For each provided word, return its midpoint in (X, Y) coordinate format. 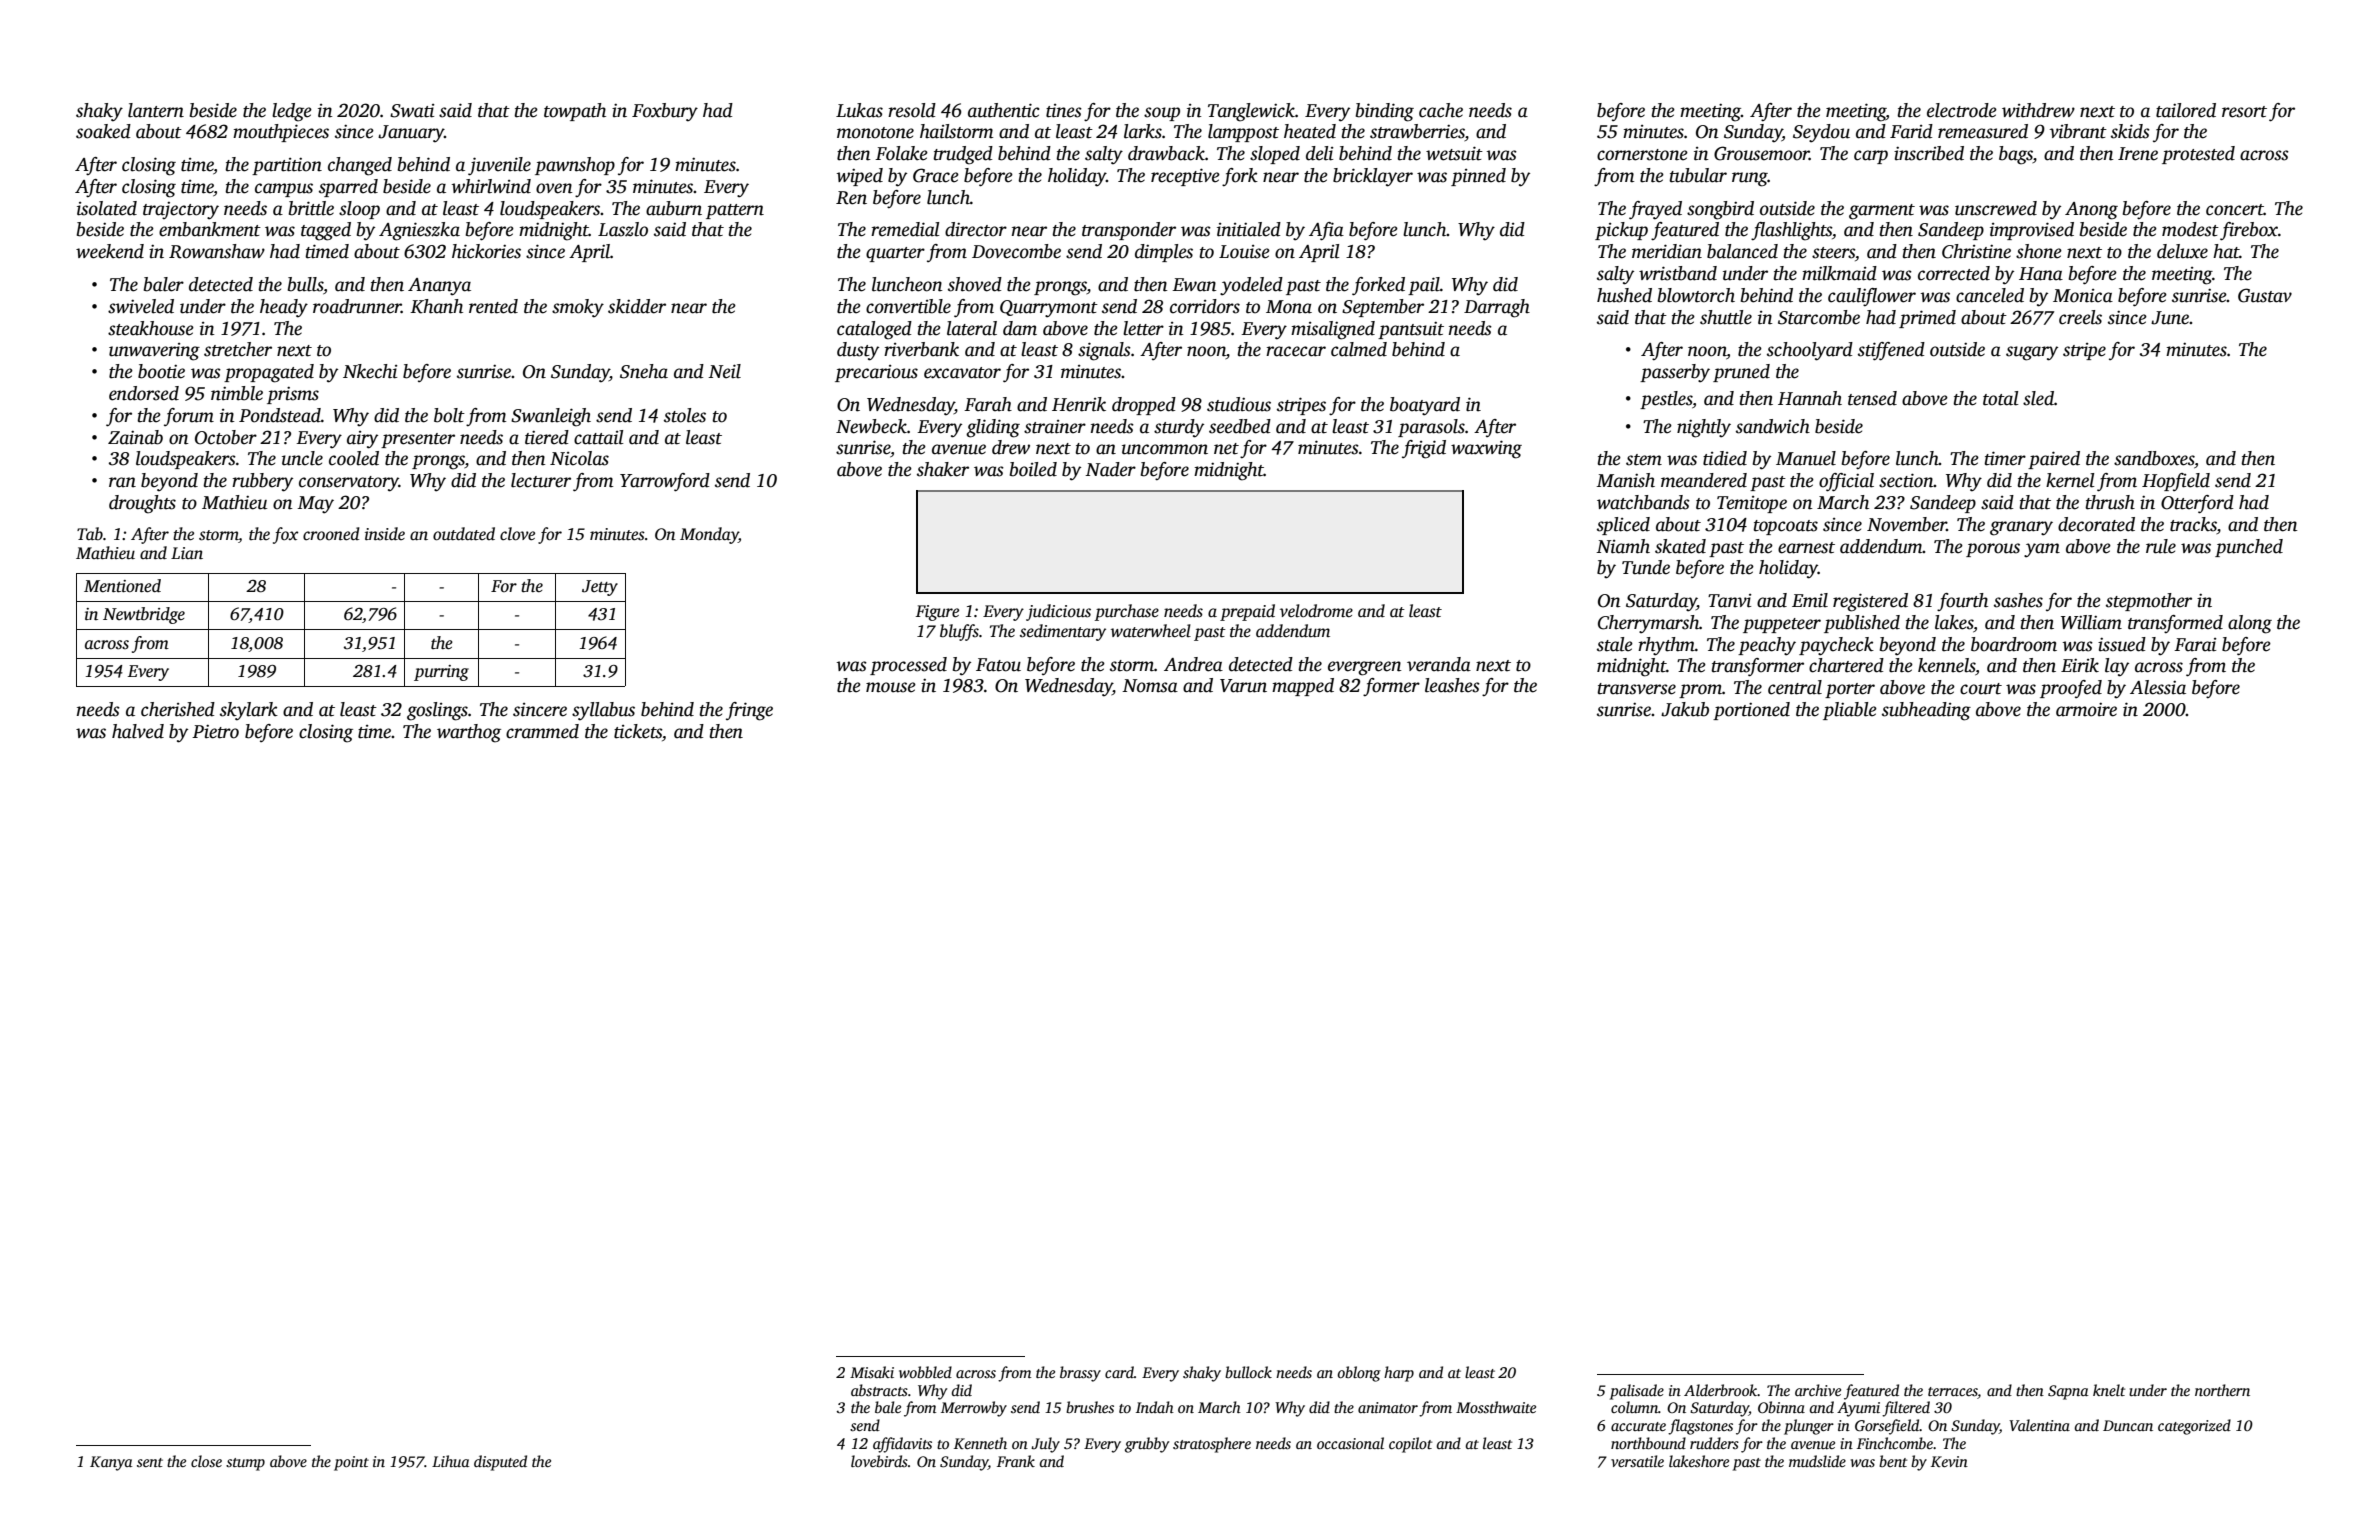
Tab (90, 533)
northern (2222, 1390)
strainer (1055, 427)
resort (2244, 112)
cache (1441, 110)
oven (554, 188)
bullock (1248, 1372)
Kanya (111, 1463)
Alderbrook (1721, 1390)
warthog (469, 733)
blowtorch (1696, 295)
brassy (1080, 1374)
